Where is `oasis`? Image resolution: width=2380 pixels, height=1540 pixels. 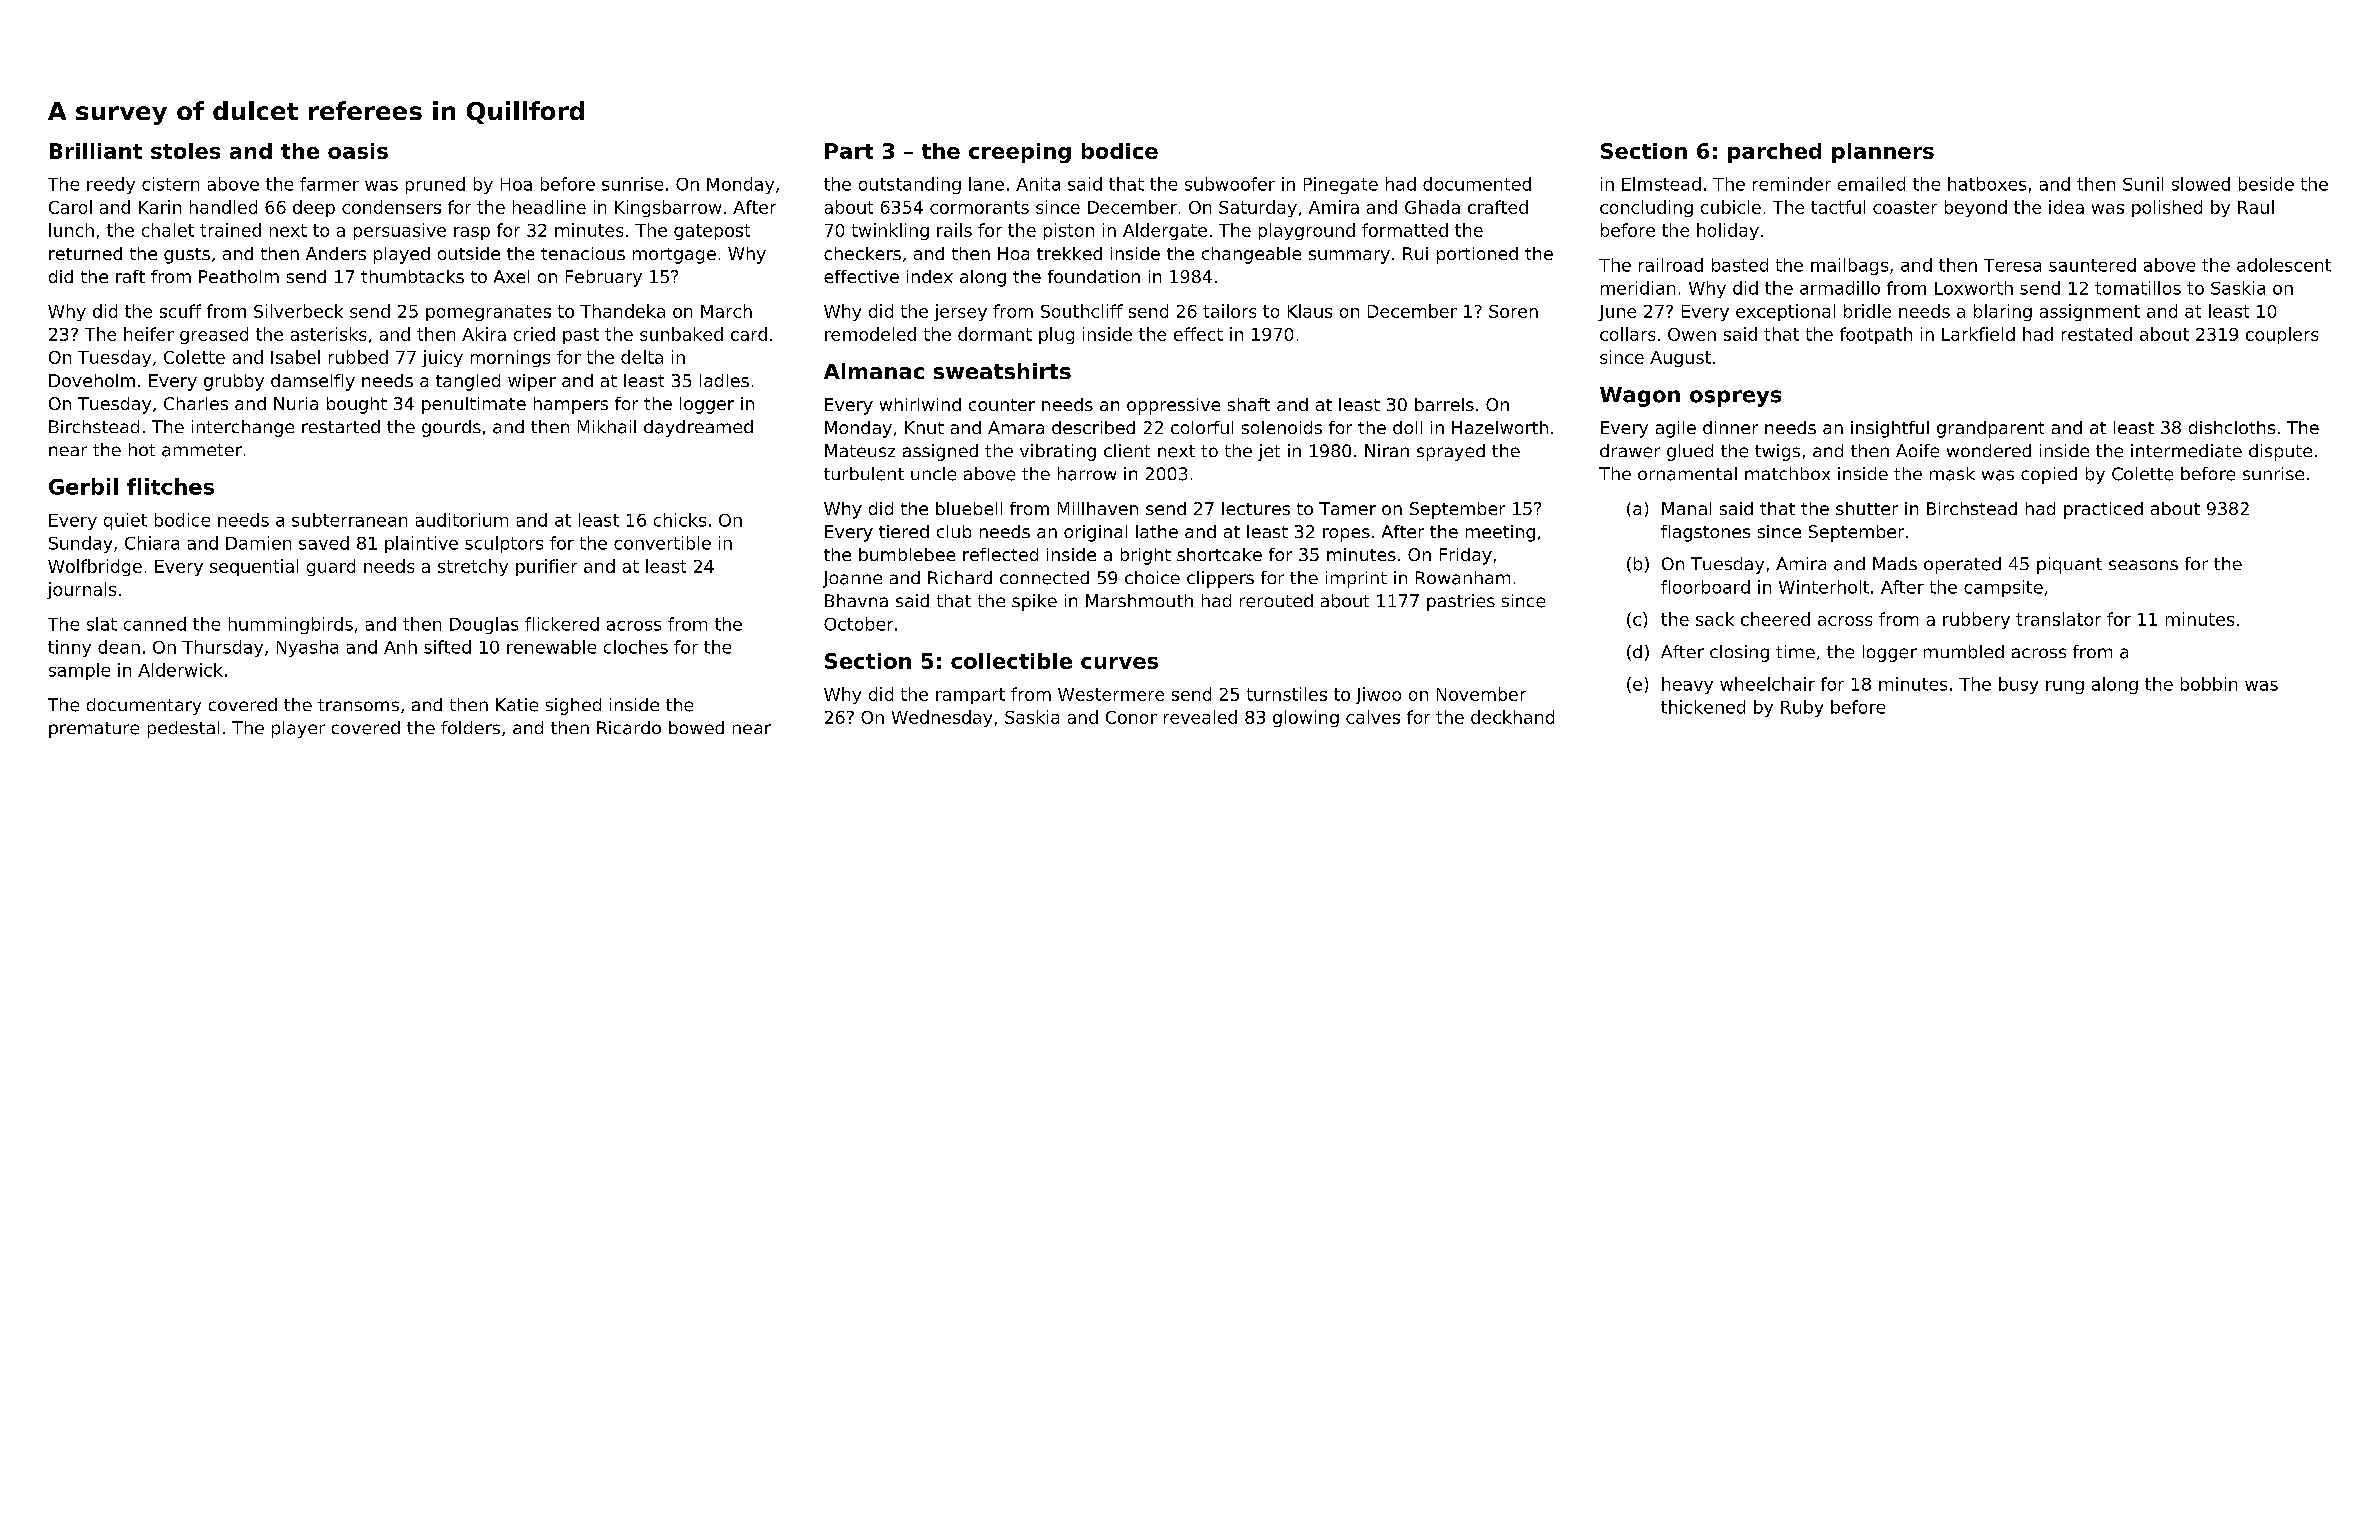
oasis is located at coordinates (358, 151).
